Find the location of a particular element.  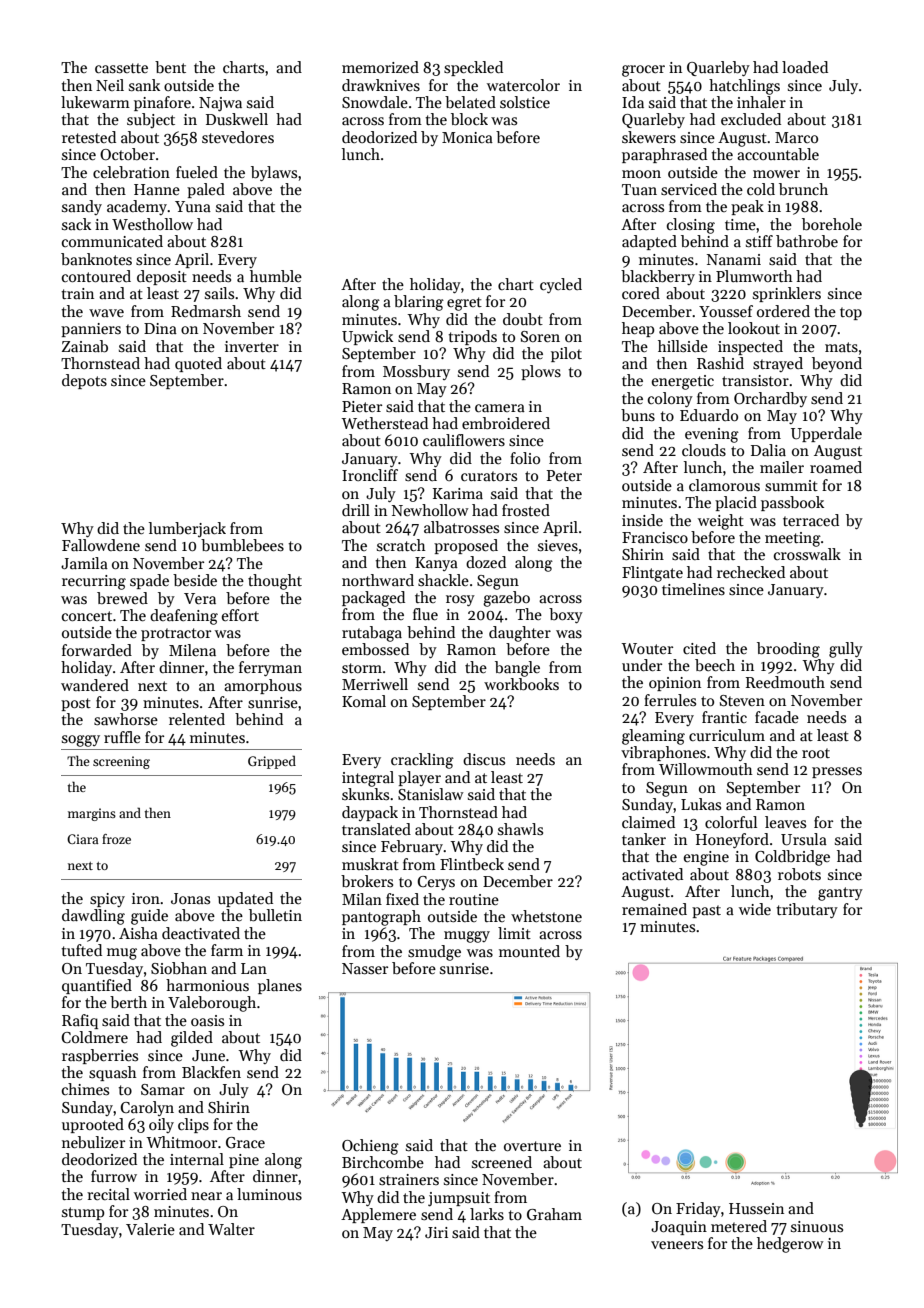

loaded is located at coordinates (805, 67).
